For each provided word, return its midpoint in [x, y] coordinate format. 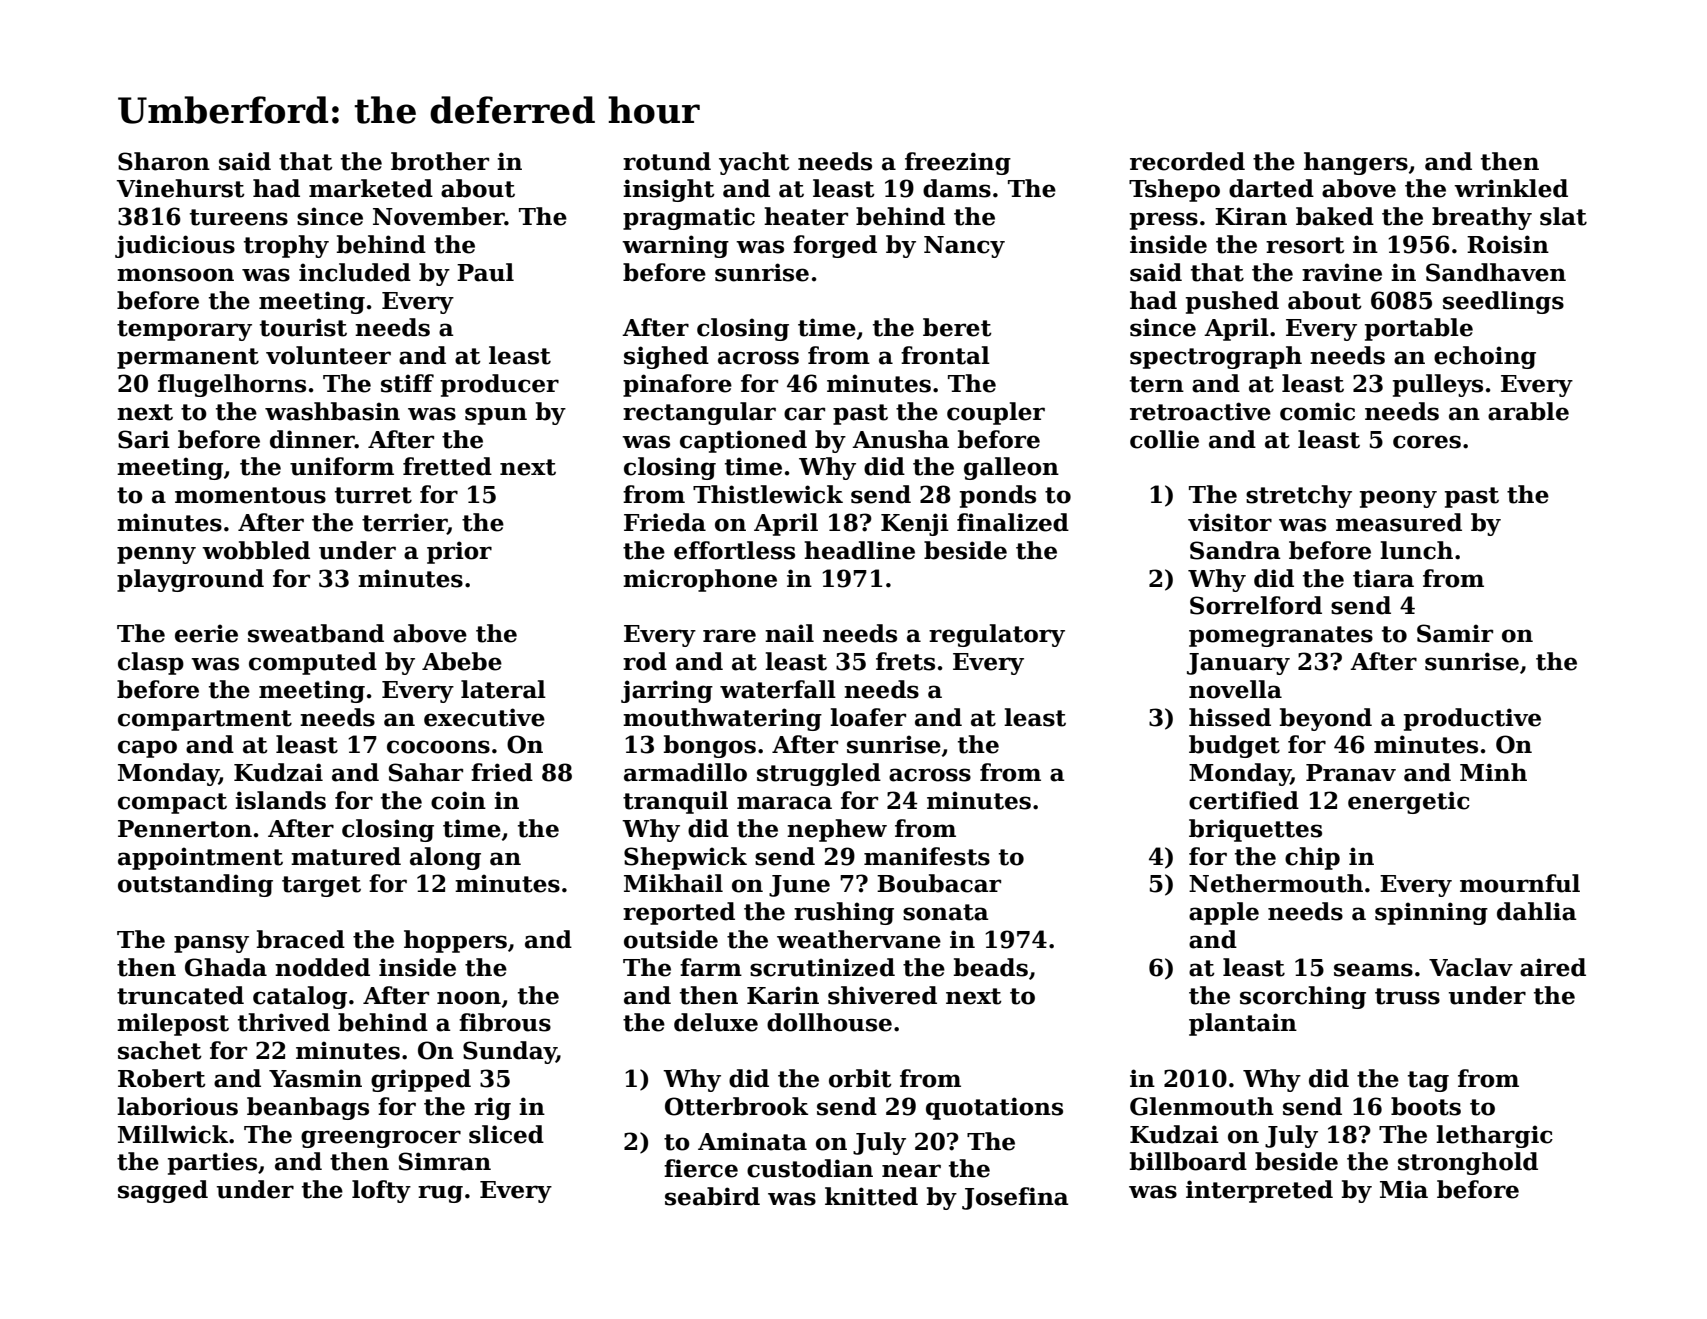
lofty [381, 1191]
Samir [1455, 633]
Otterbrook [736, 1106]
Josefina [1015, 1198]
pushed [1232, 302]
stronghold [1468, 1163]
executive [484, 717]
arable [1528, 411]
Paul [485, 272]
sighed [666, 357]
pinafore [677, 385]
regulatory [997, 635]
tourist [303, 327]
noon [469, 998]
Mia [1404, 1189]
